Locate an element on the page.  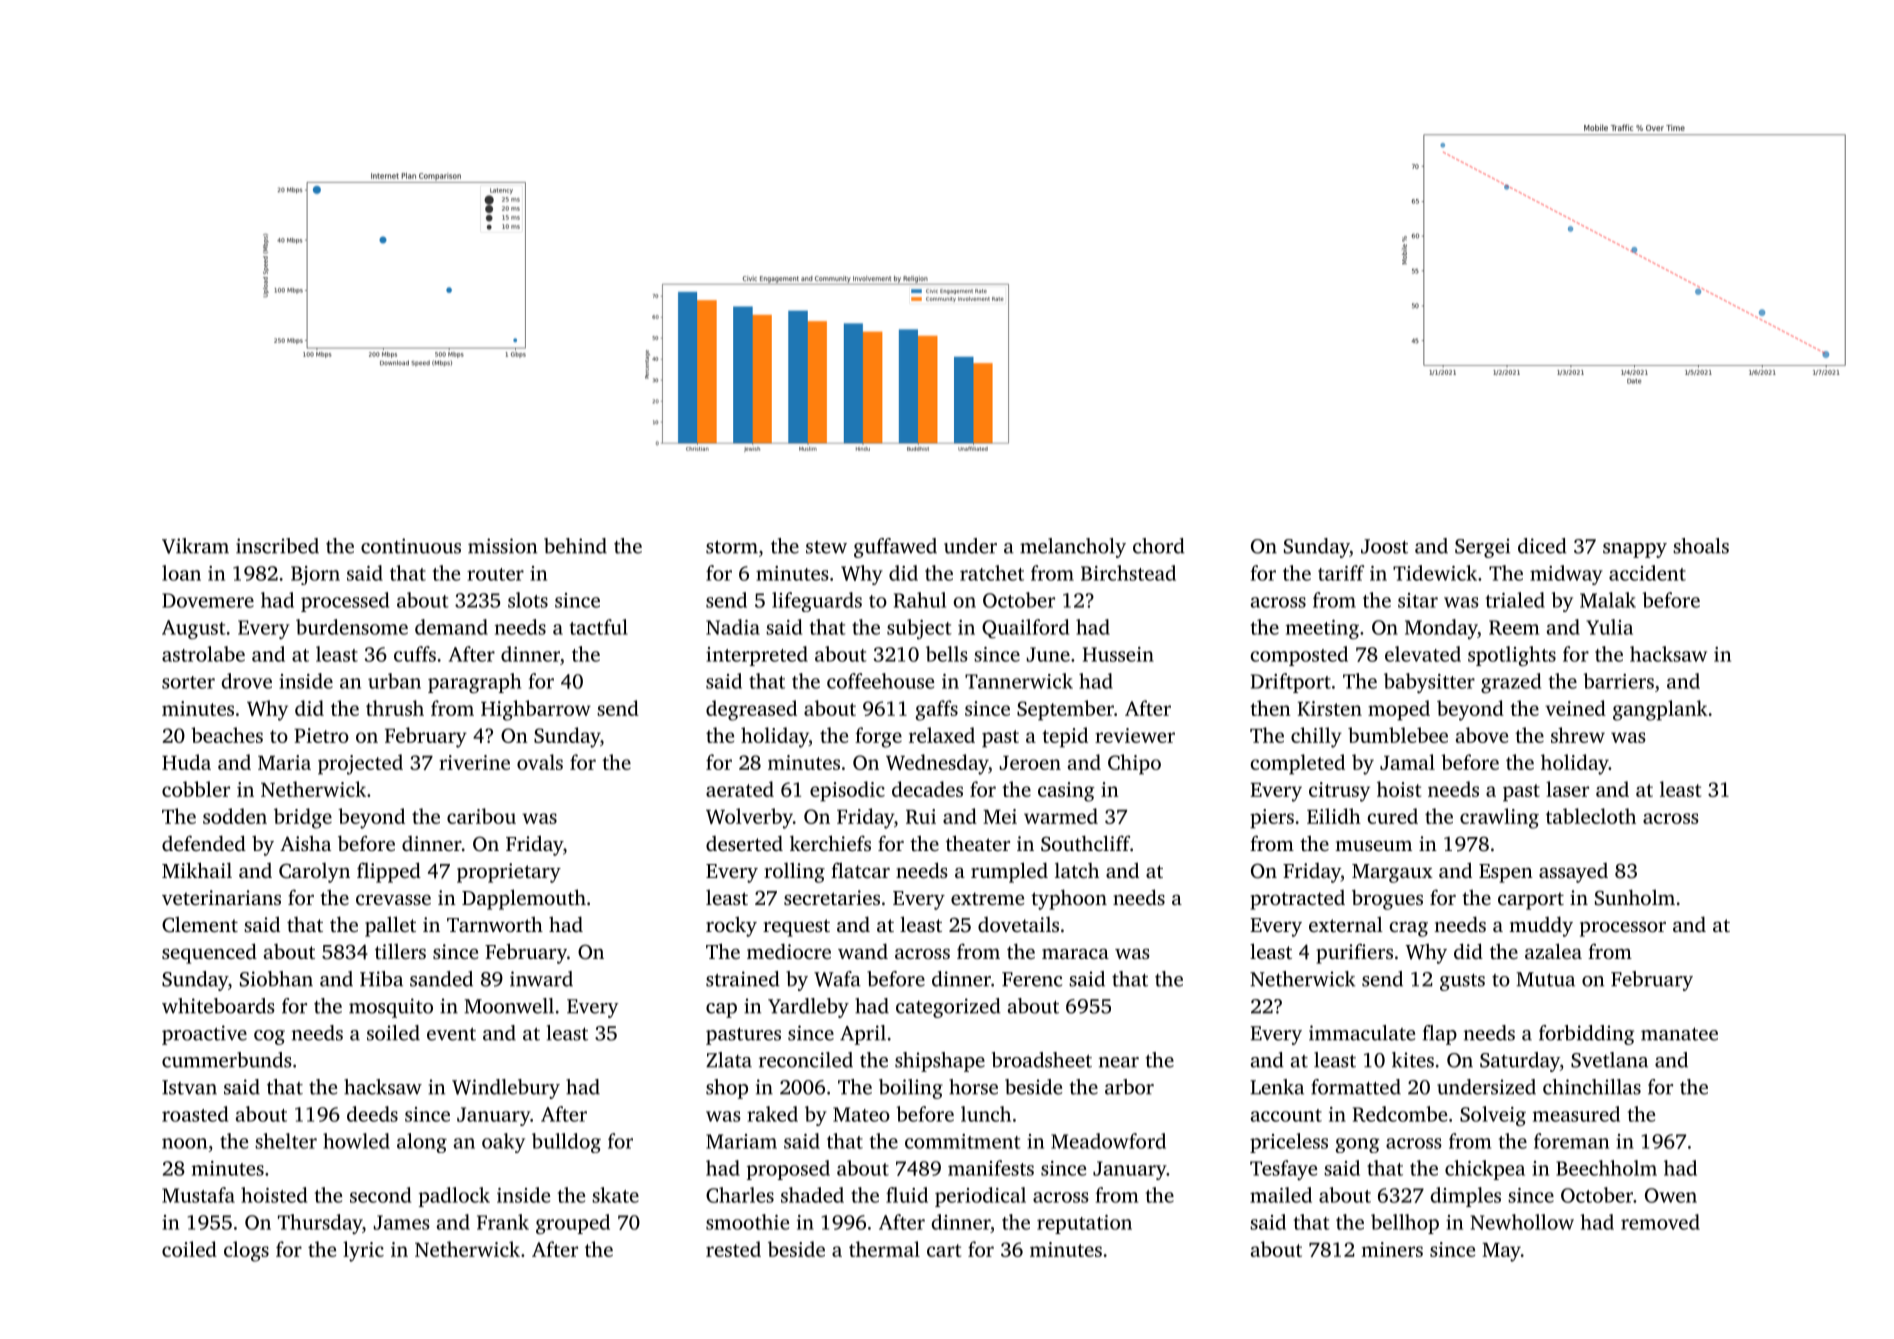
rested is located at coordinates (733, 1249).
